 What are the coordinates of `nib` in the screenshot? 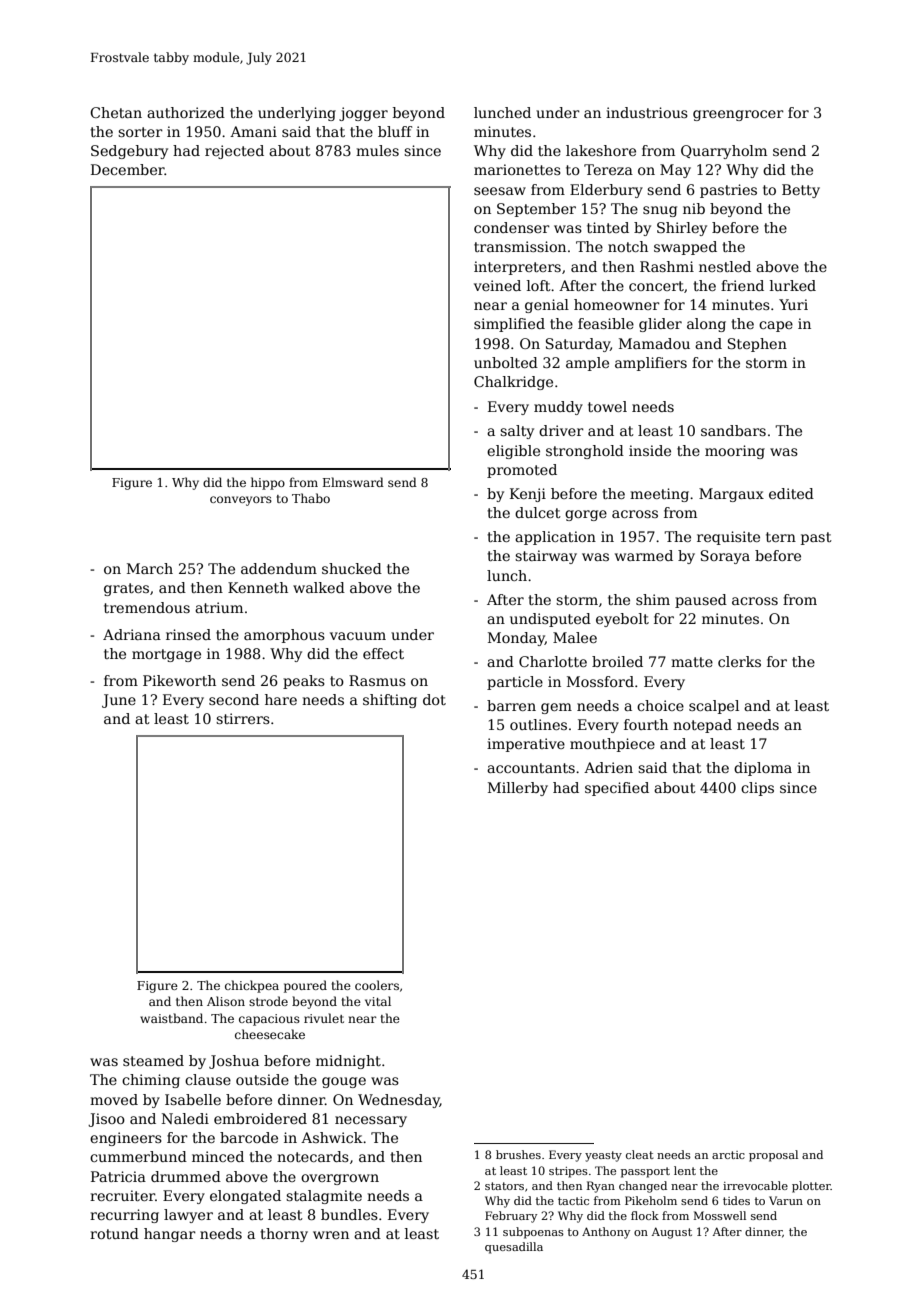 It's located at (694, 208).
